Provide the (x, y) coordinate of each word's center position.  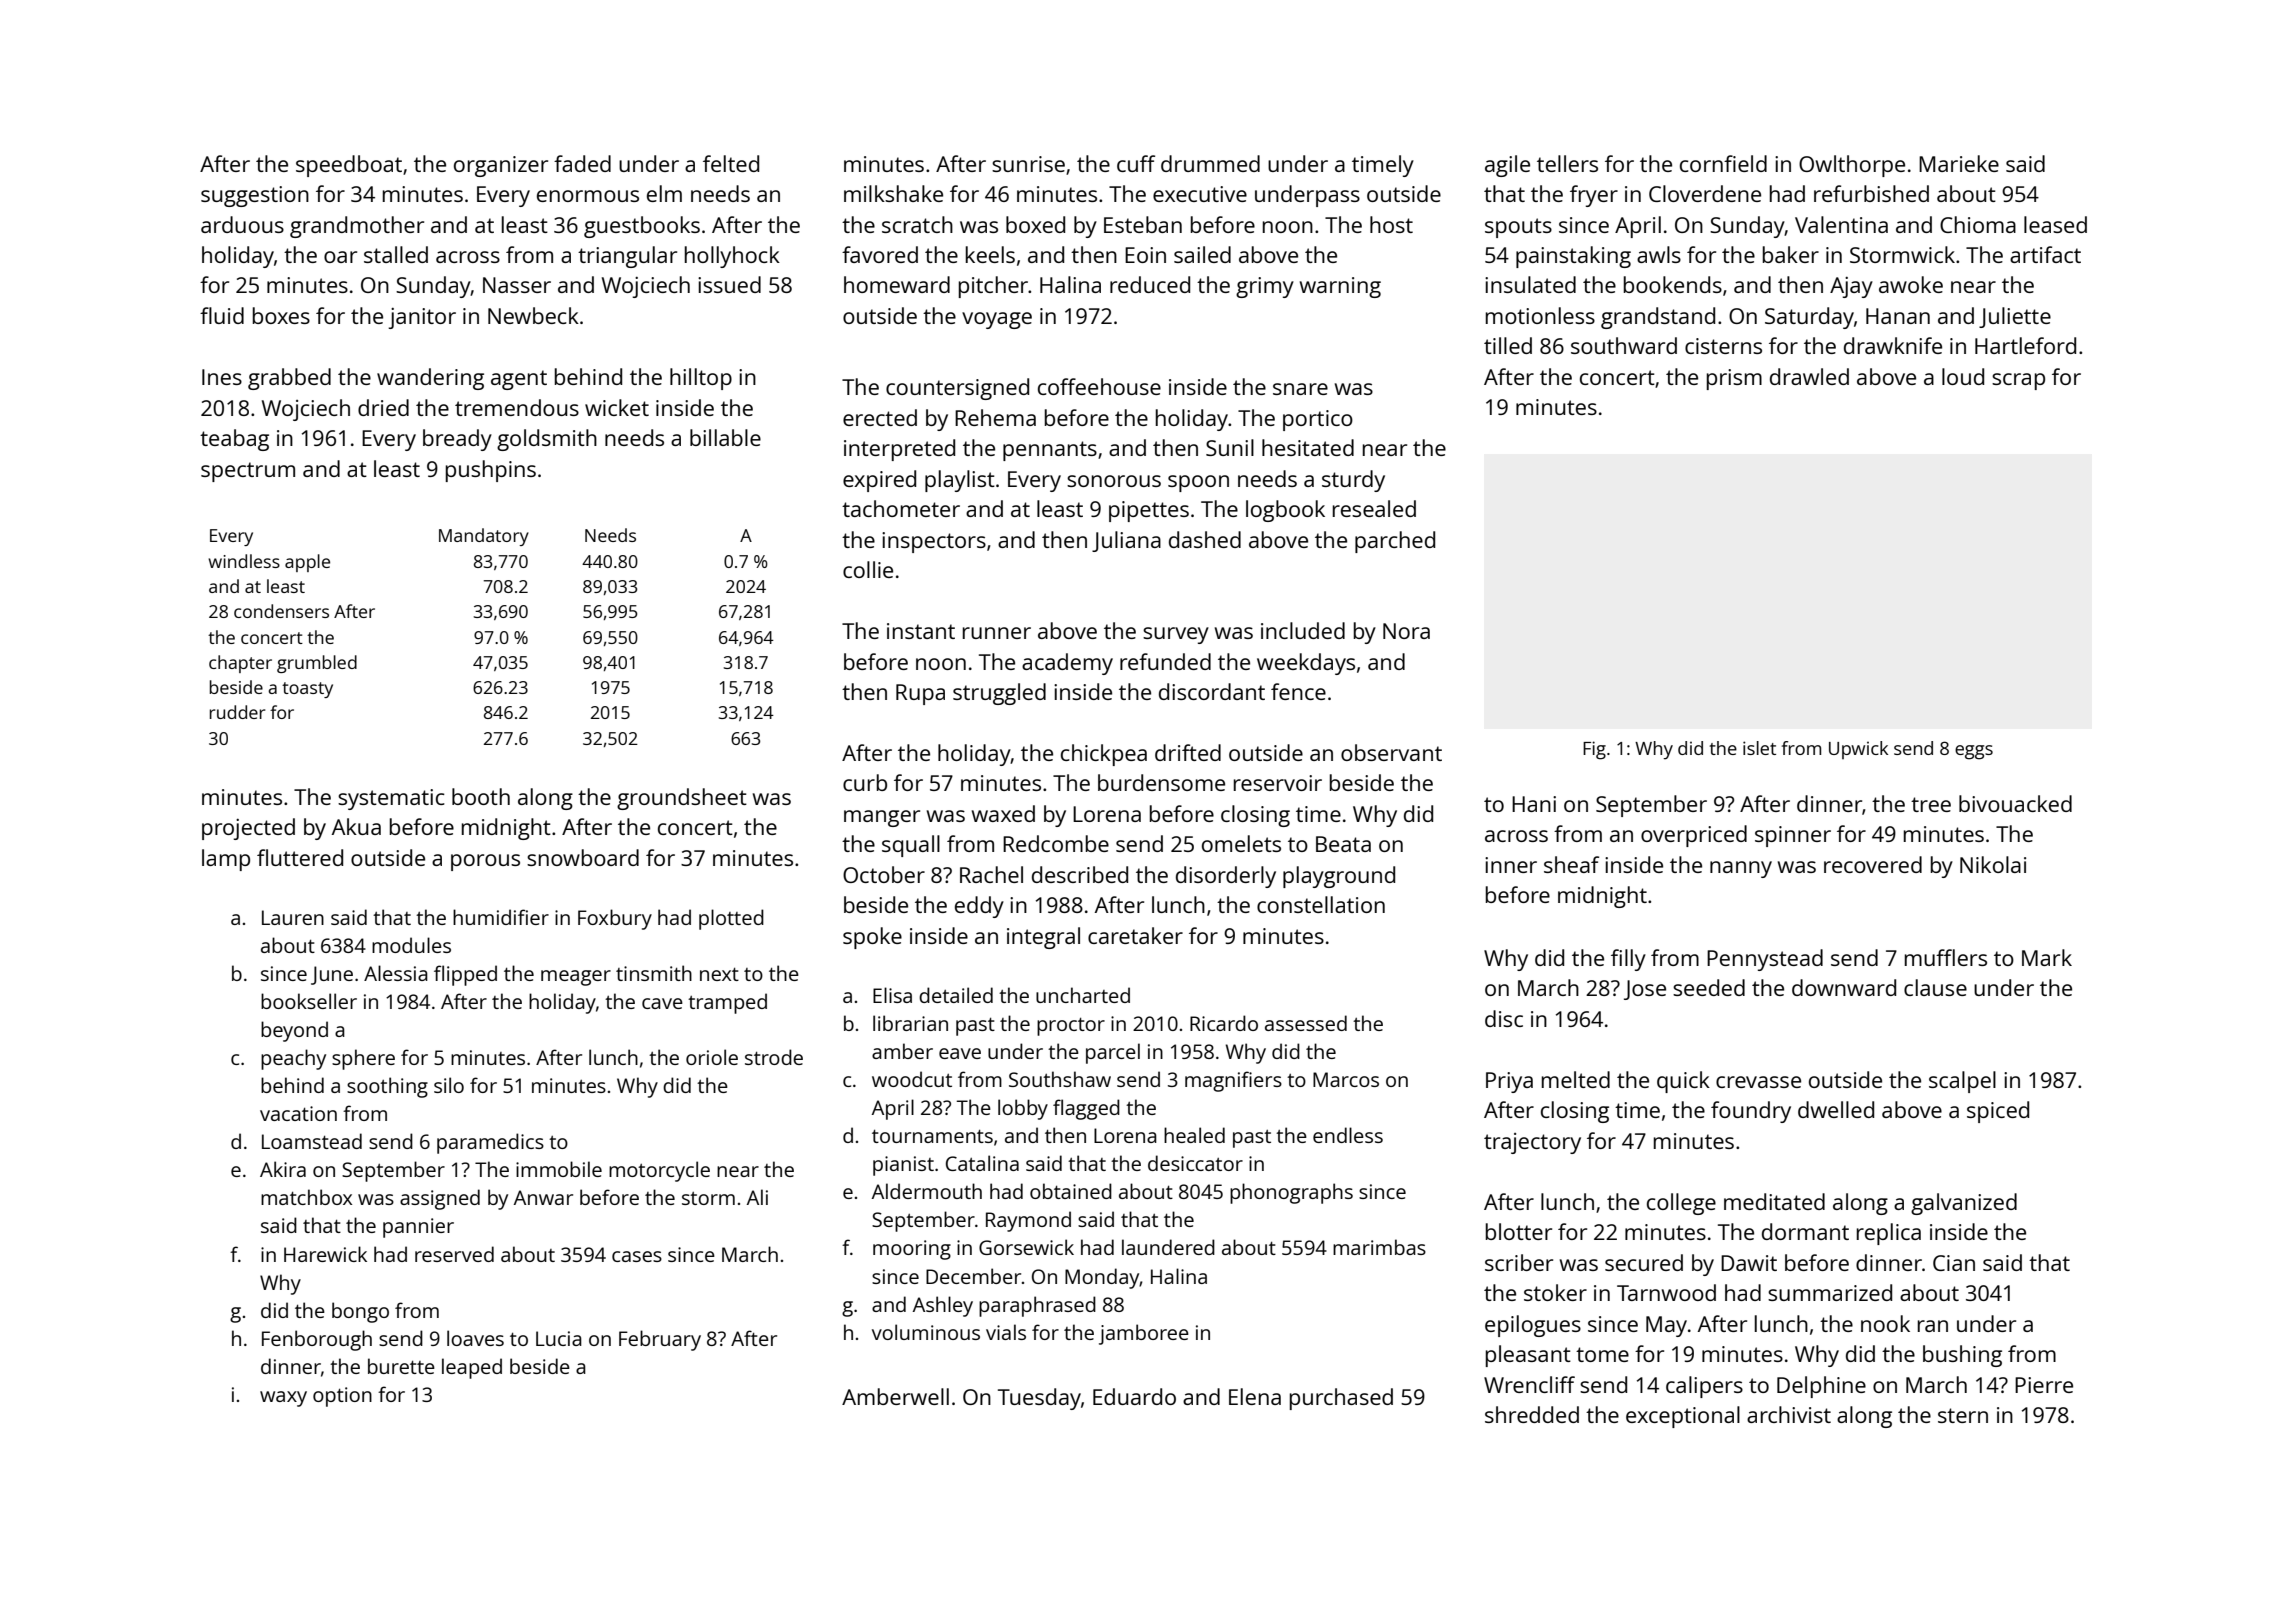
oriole (712, 1057)
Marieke (1959, 163)
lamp (226, 860)
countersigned (957, 389)
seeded (1709, 987)
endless (1348, 1135)
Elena (1255, 1396)
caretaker (1135, 935)
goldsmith (547, 440)
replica (1889, 1234)
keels (990, 254)
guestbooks (642, 227)
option (342, 1397)
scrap (2018, 381)
